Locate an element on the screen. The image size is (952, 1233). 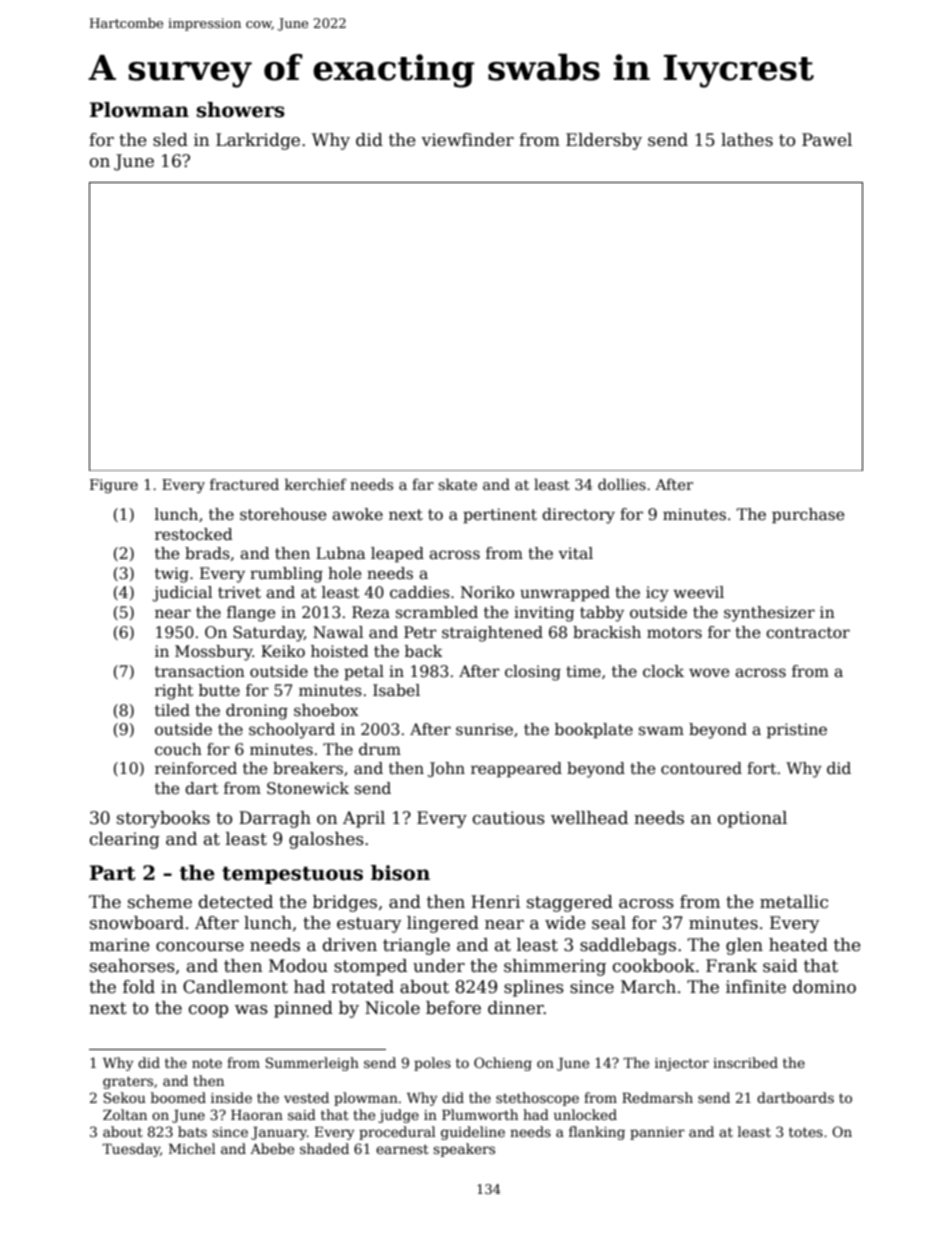
lathes is located at coordinates (747, 140).
